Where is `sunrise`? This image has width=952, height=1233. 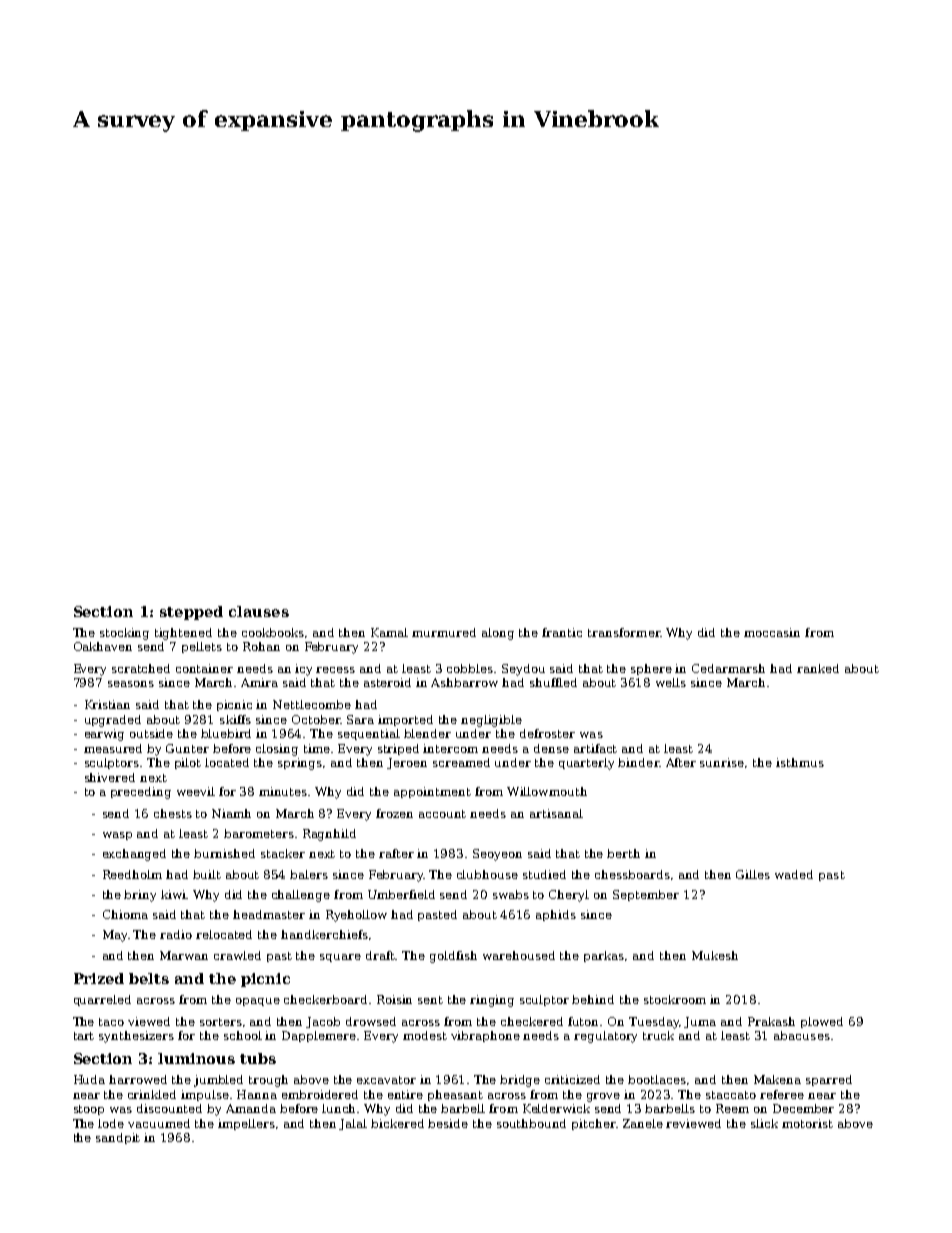 sunrise is located at coordinates (722, 762).
